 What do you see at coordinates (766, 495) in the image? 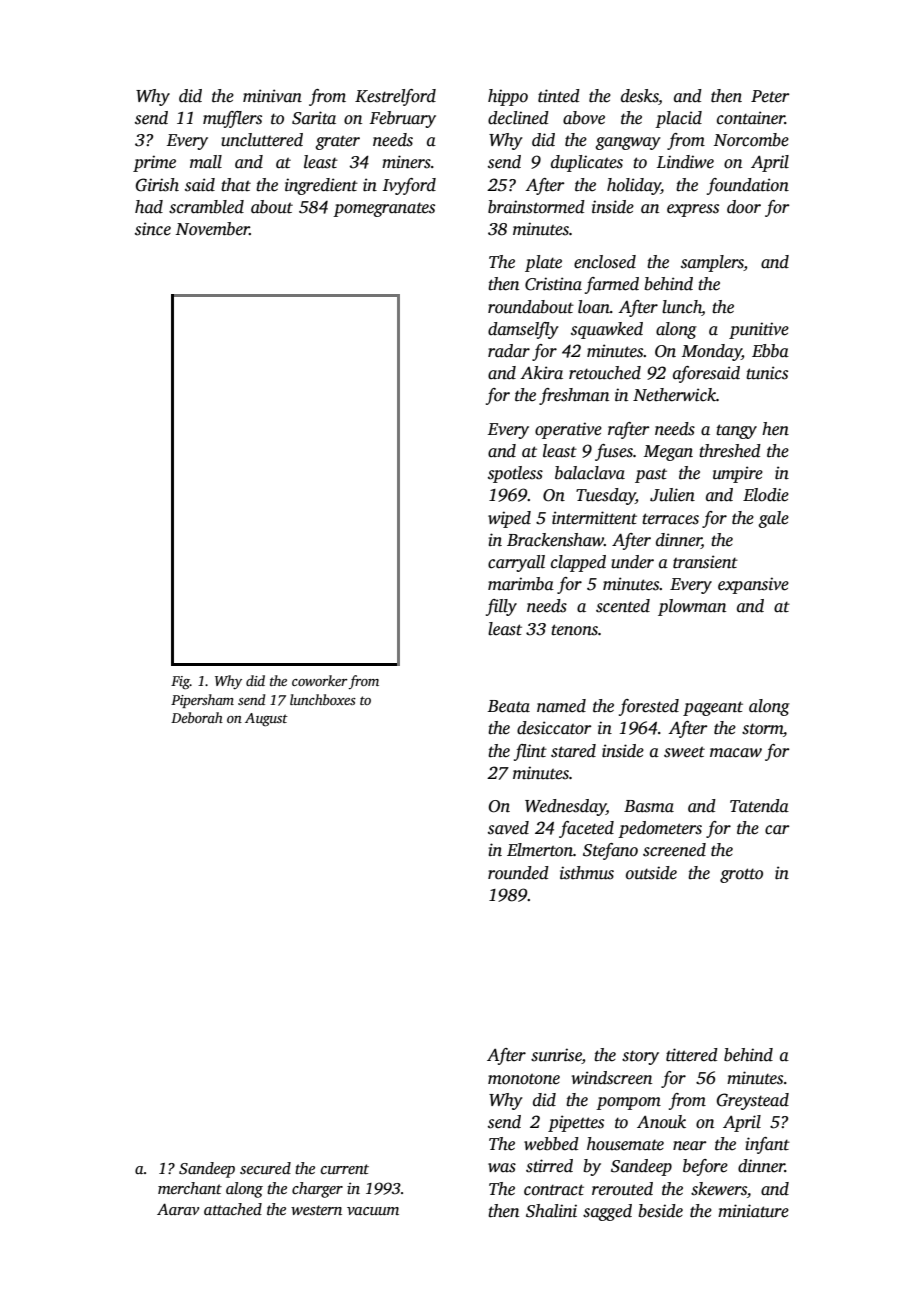
I see `Elodie` at bounding box center [766, 495].
